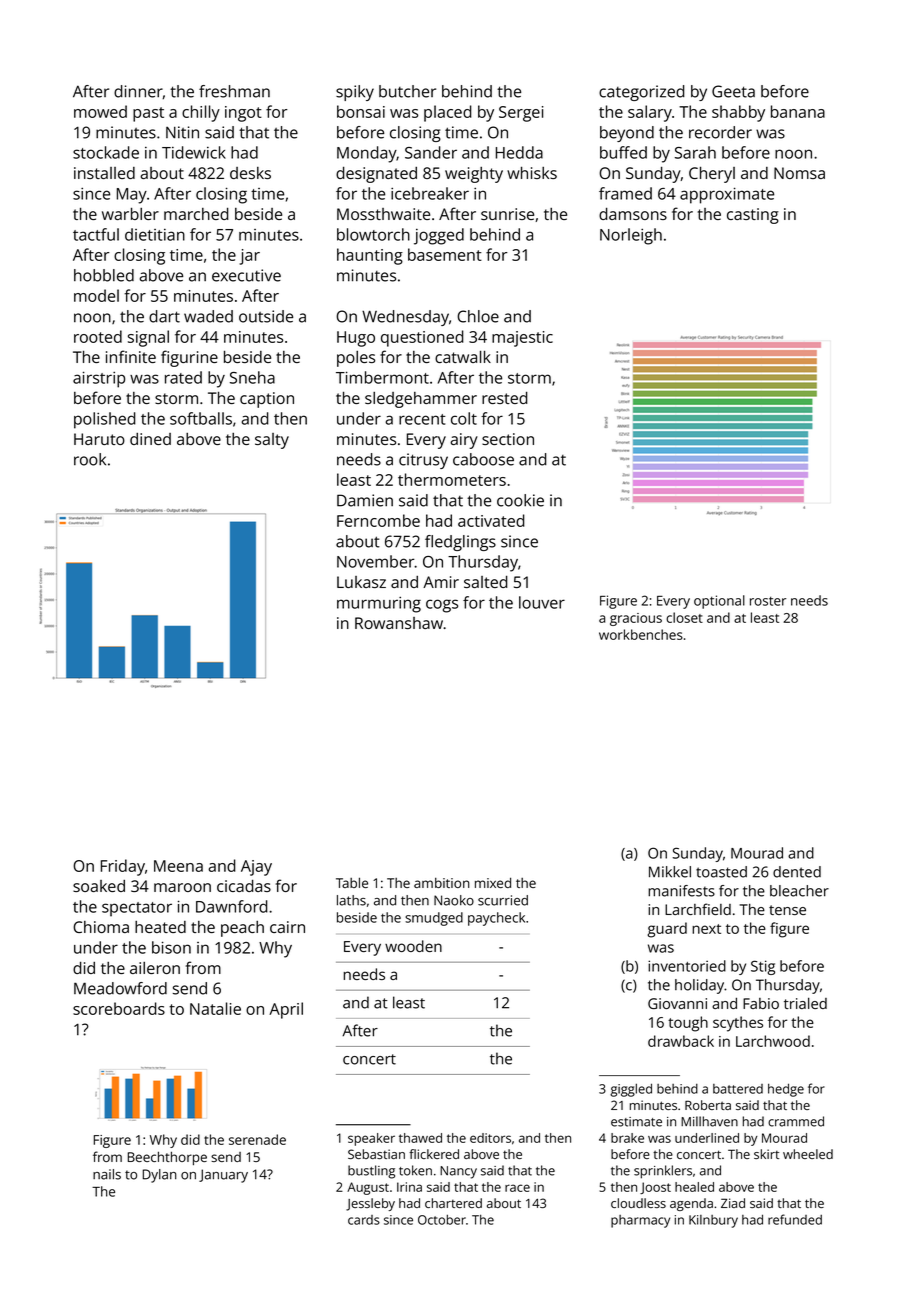  What do you see at coordinates (351, 900) in the screenshot?
I see `laths` at bounding box center [351, 900].
